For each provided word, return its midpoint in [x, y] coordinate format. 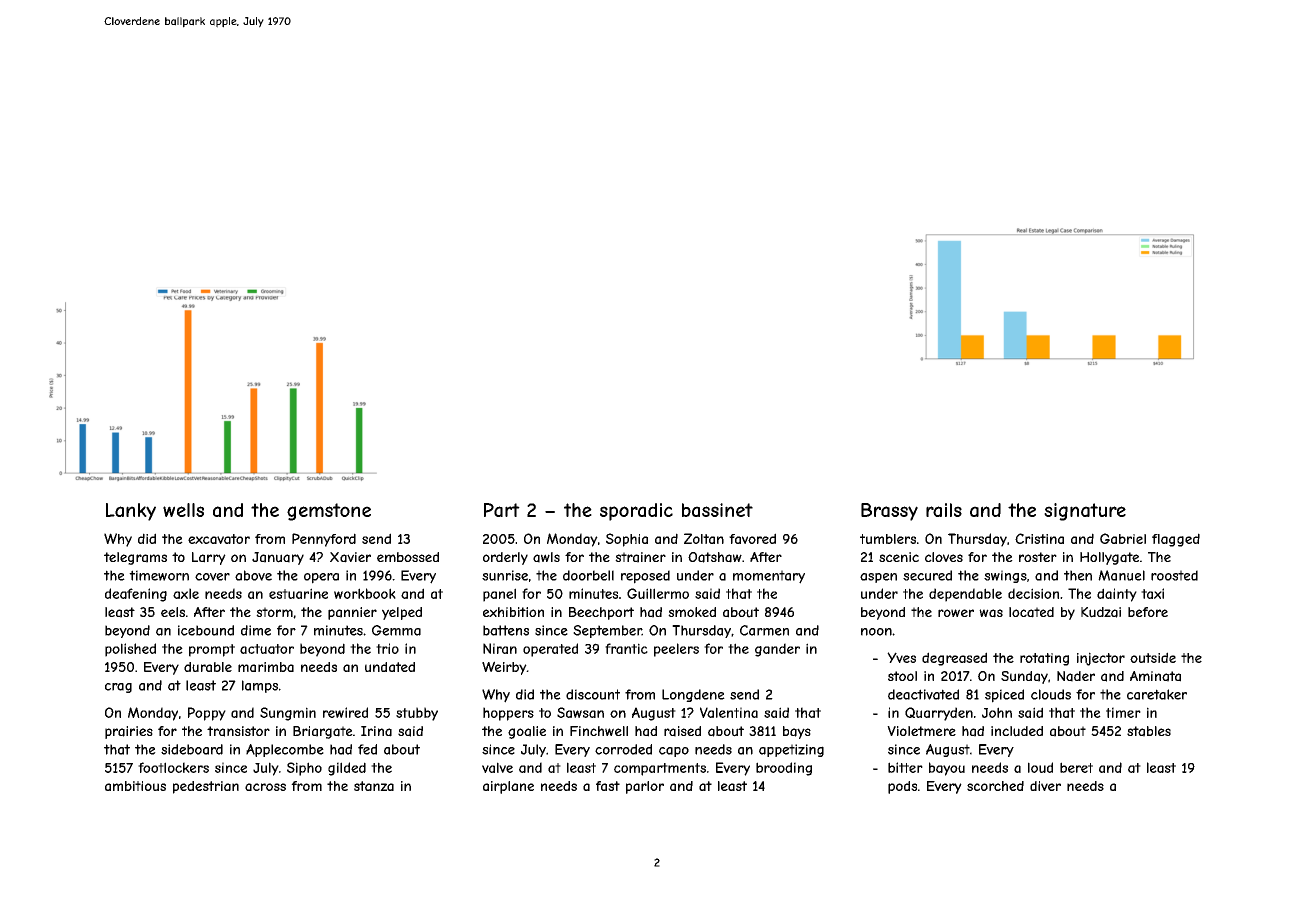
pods [902, 787]
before [1148, 612]
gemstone [329, 512]
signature [1085, 512]
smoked [692, 612]
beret [1076, 767]
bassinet [717, 510]
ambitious [135, 786]
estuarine [298, 593]
